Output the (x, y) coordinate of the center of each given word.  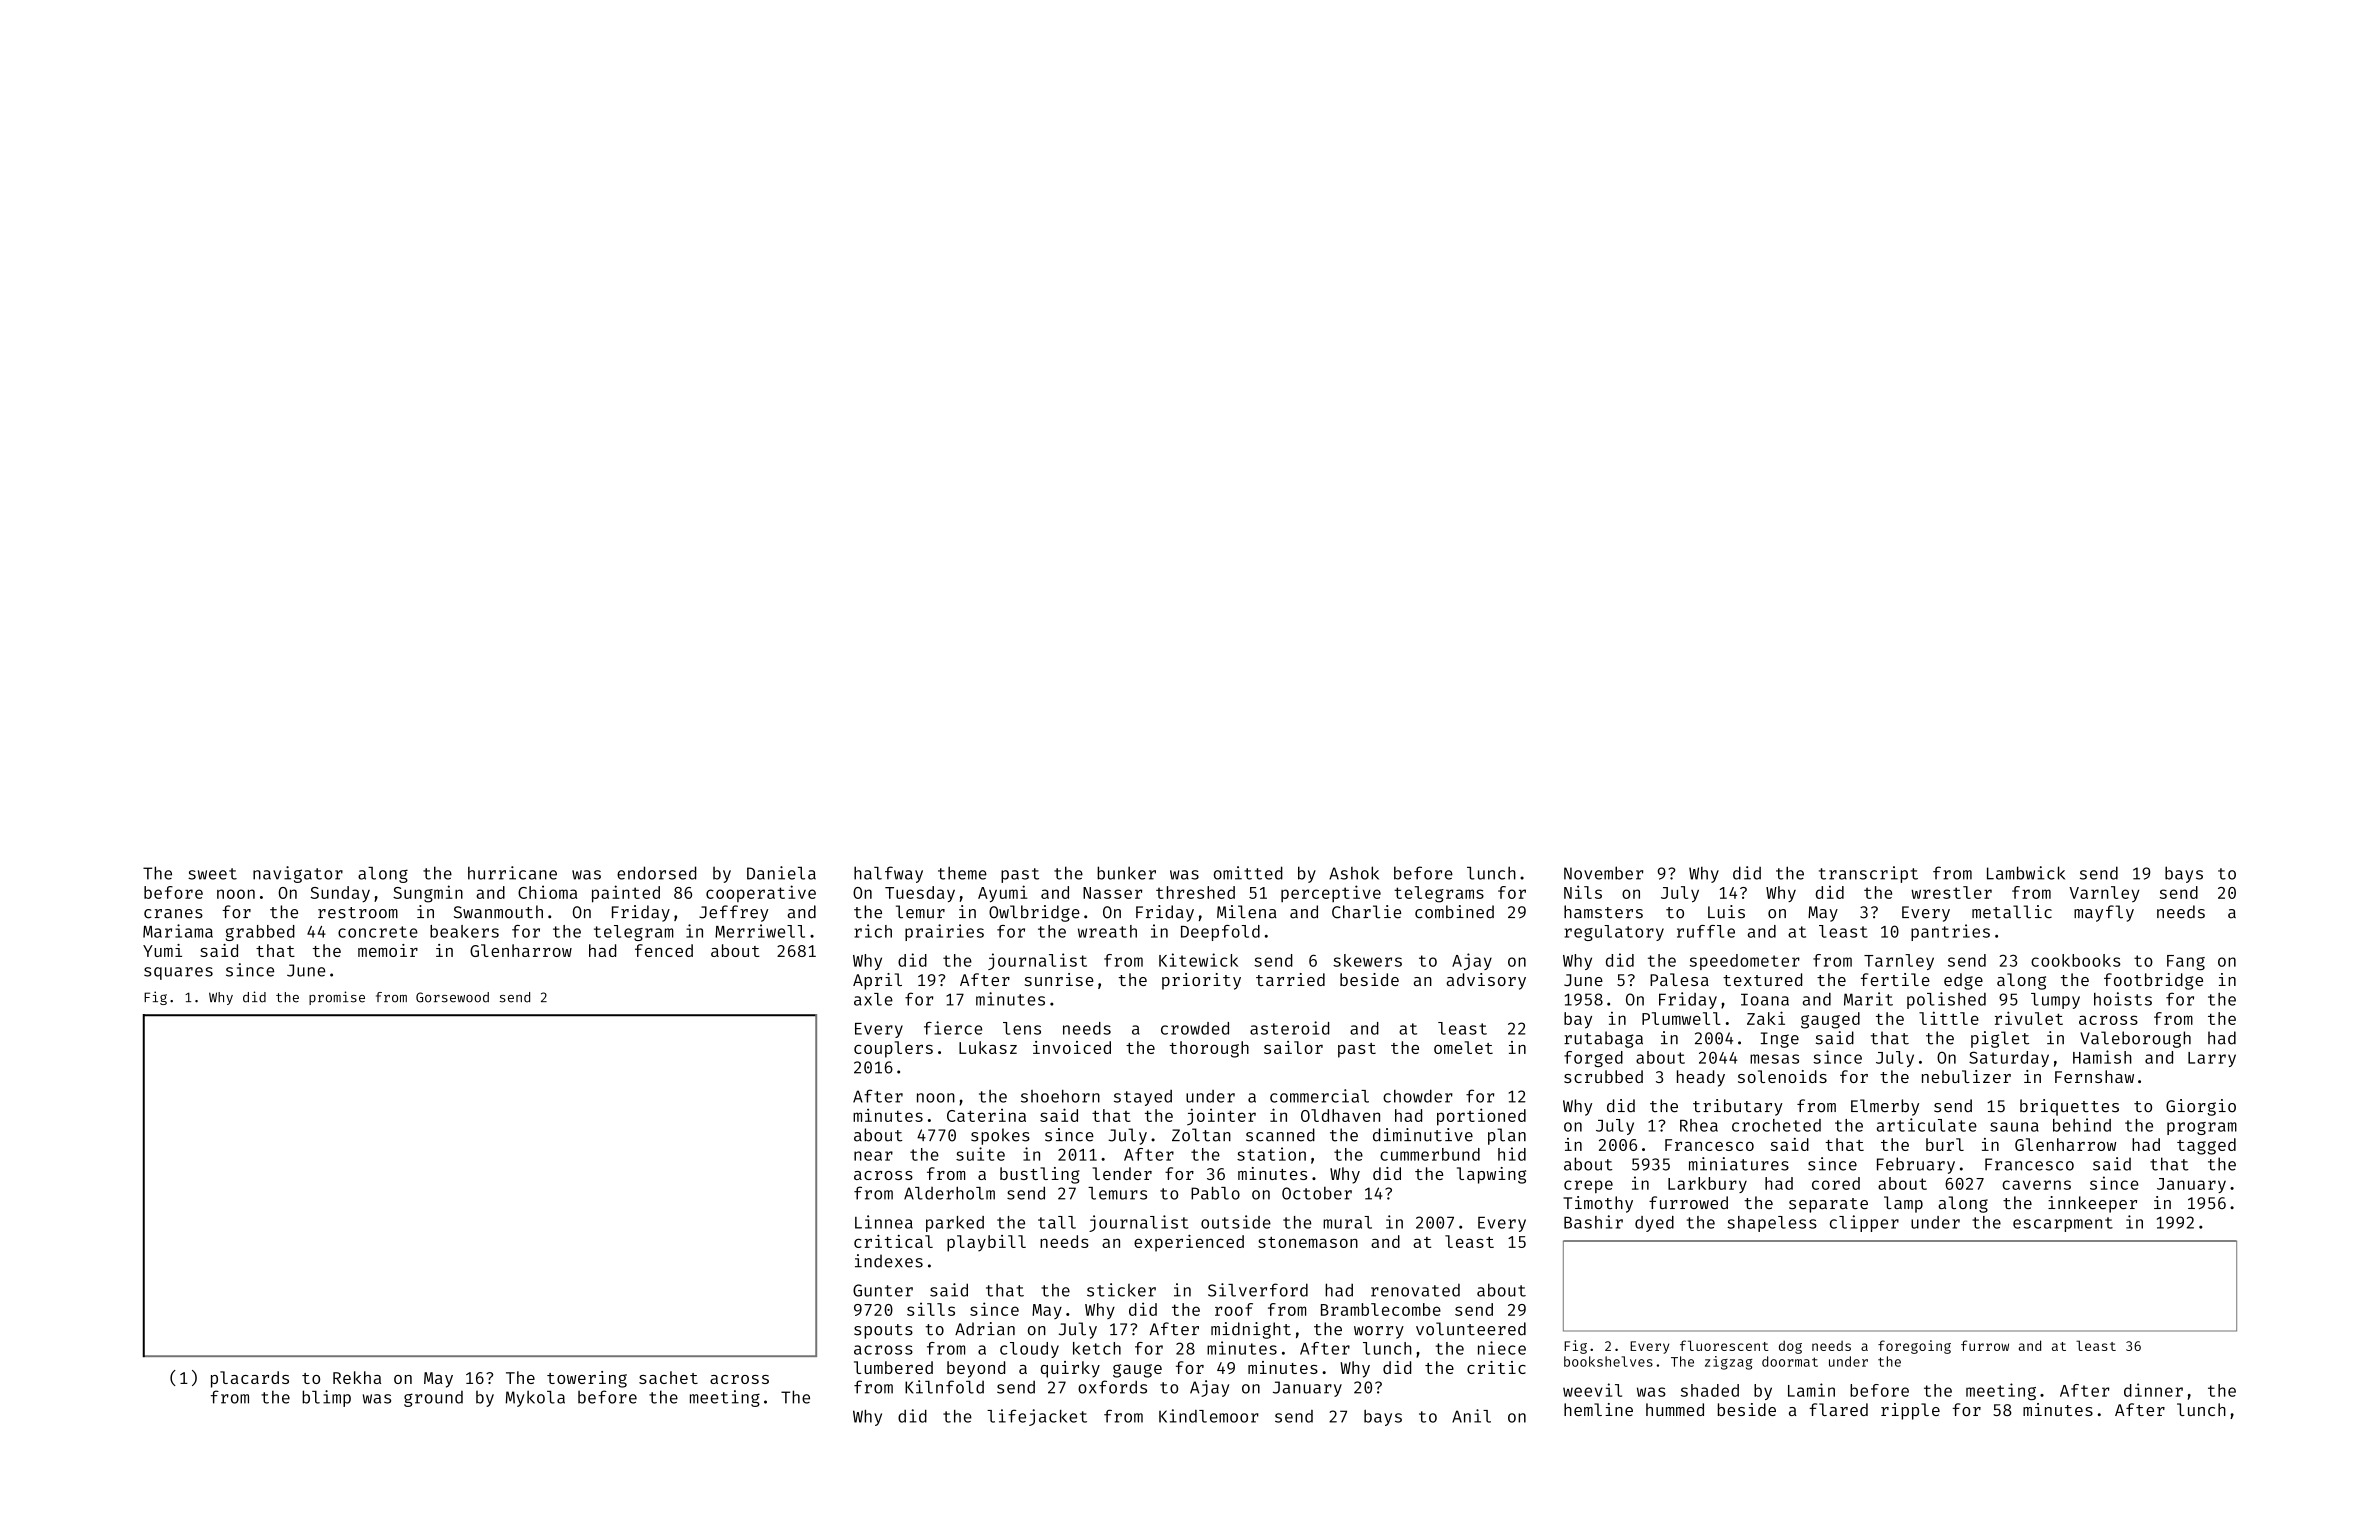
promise (337, 998)
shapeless (1772, 1224)
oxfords (1112, 1387)
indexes (889, 1261)
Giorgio (2201, 1107)
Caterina (986, 1115)
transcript (1868, 874)
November (1603, 873)
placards (250, 1379)
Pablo (1215, 1193)
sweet (212, 874)
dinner (2153, 1390)
